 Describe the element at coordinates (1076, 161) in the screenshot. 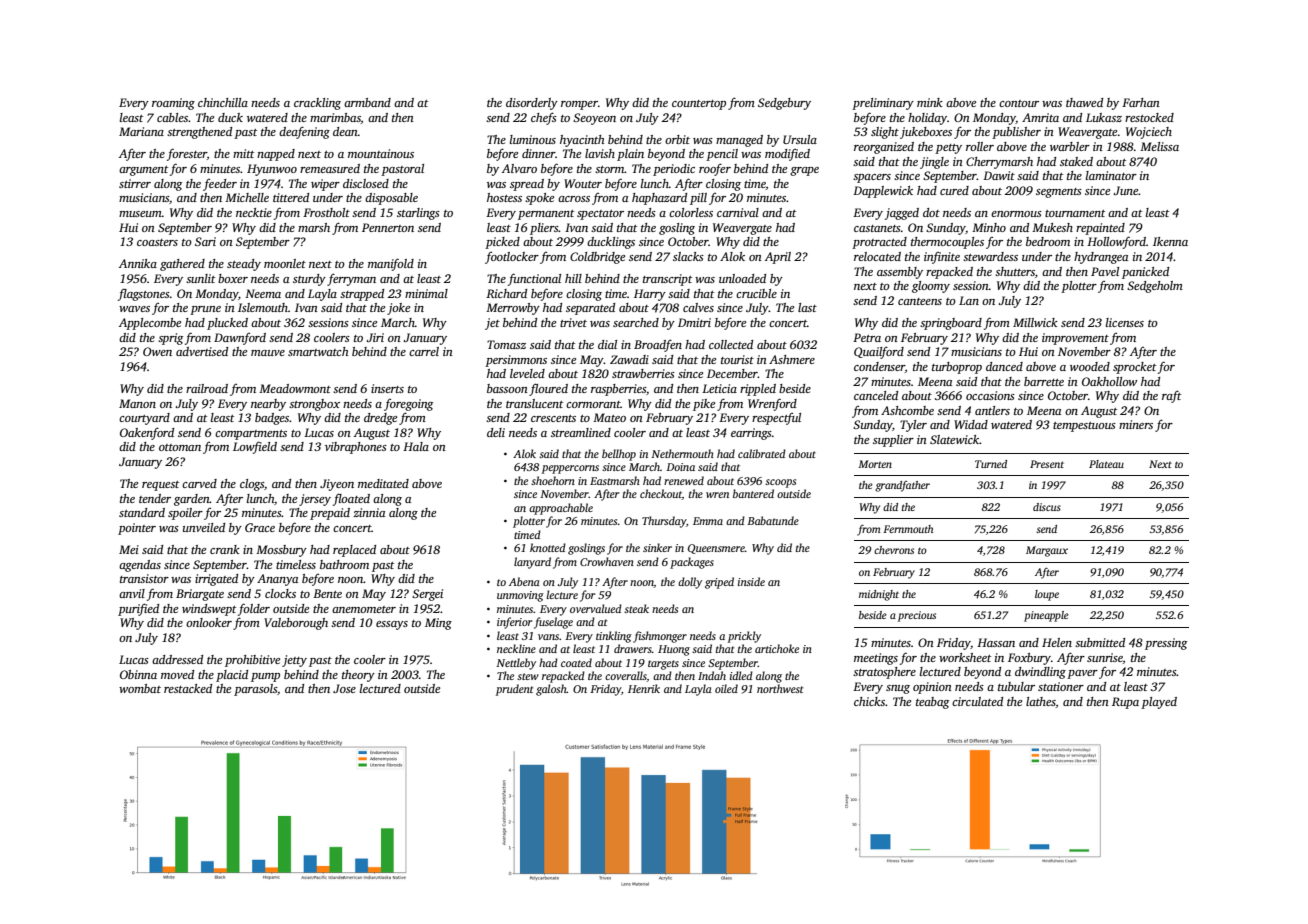

I see `staked` at that location.
